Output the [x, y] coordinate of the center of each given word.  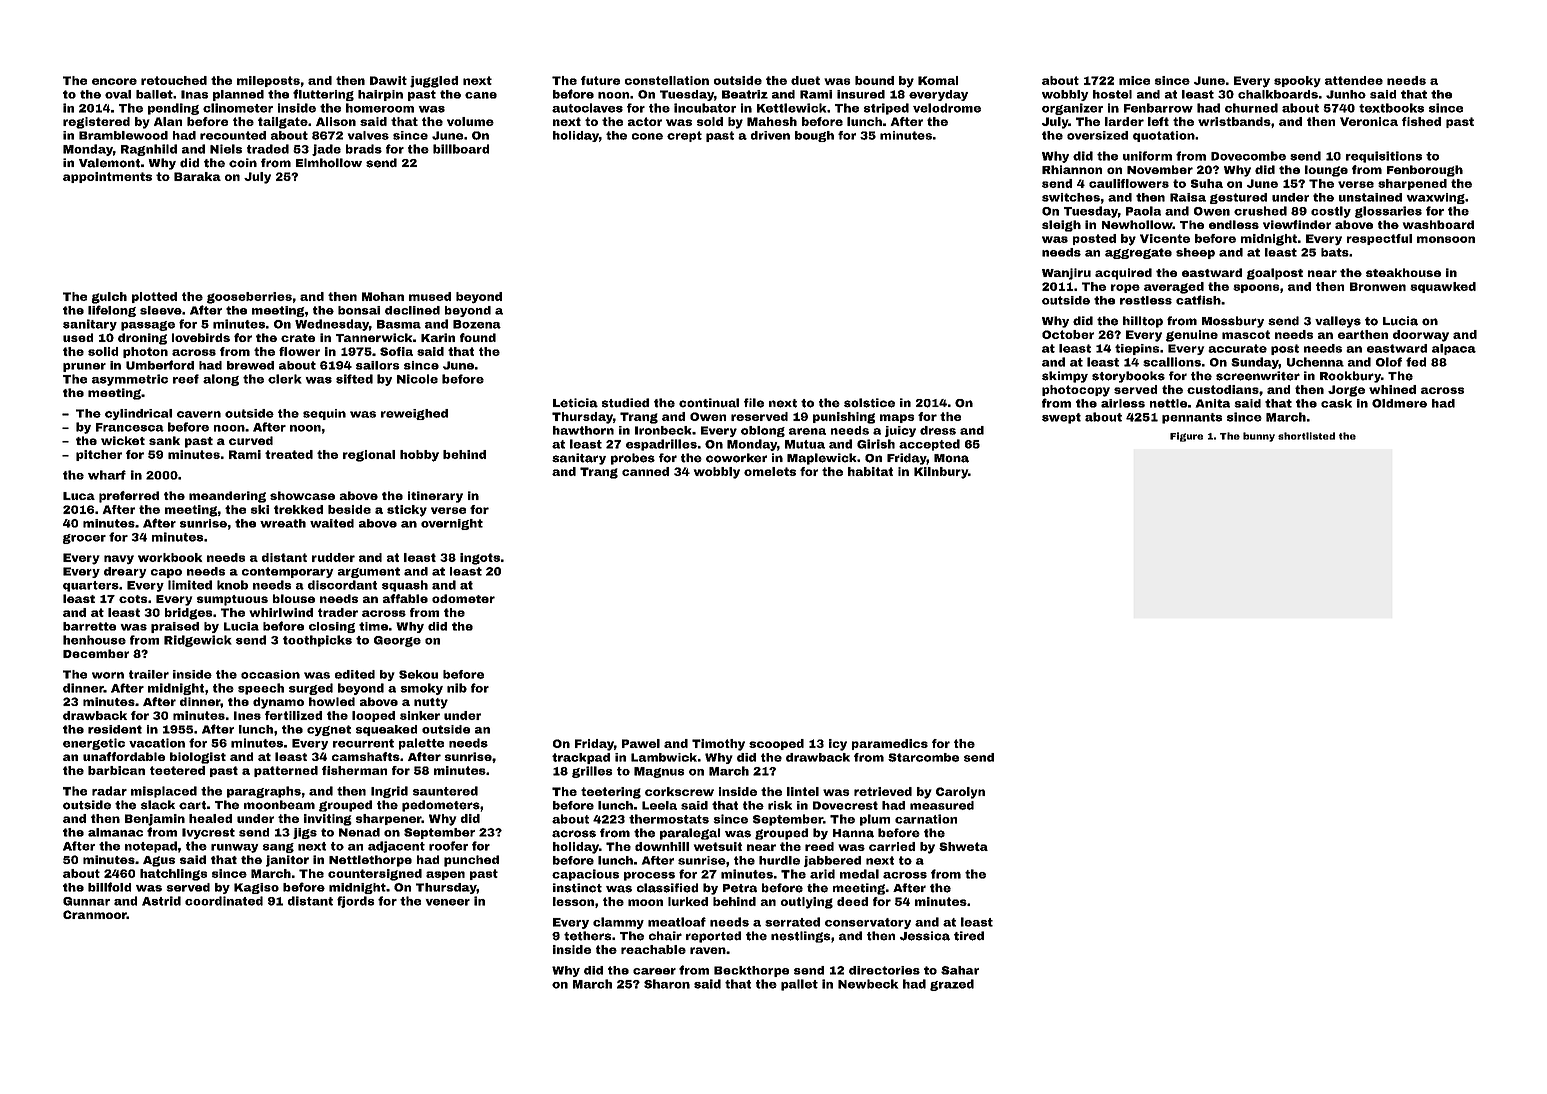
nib [457, 688]
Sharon [667, 984]
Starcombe [923, 757]
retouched [174, 80]
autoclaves [587, 108]
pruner [84, 367]
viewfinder [1297, 224]
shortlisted [1306, 436]
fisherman [354, 770]
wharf [107, 475]
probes [633, 459]
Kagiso [256, 888]
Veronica [1369, 121]
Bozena [477, 324]
